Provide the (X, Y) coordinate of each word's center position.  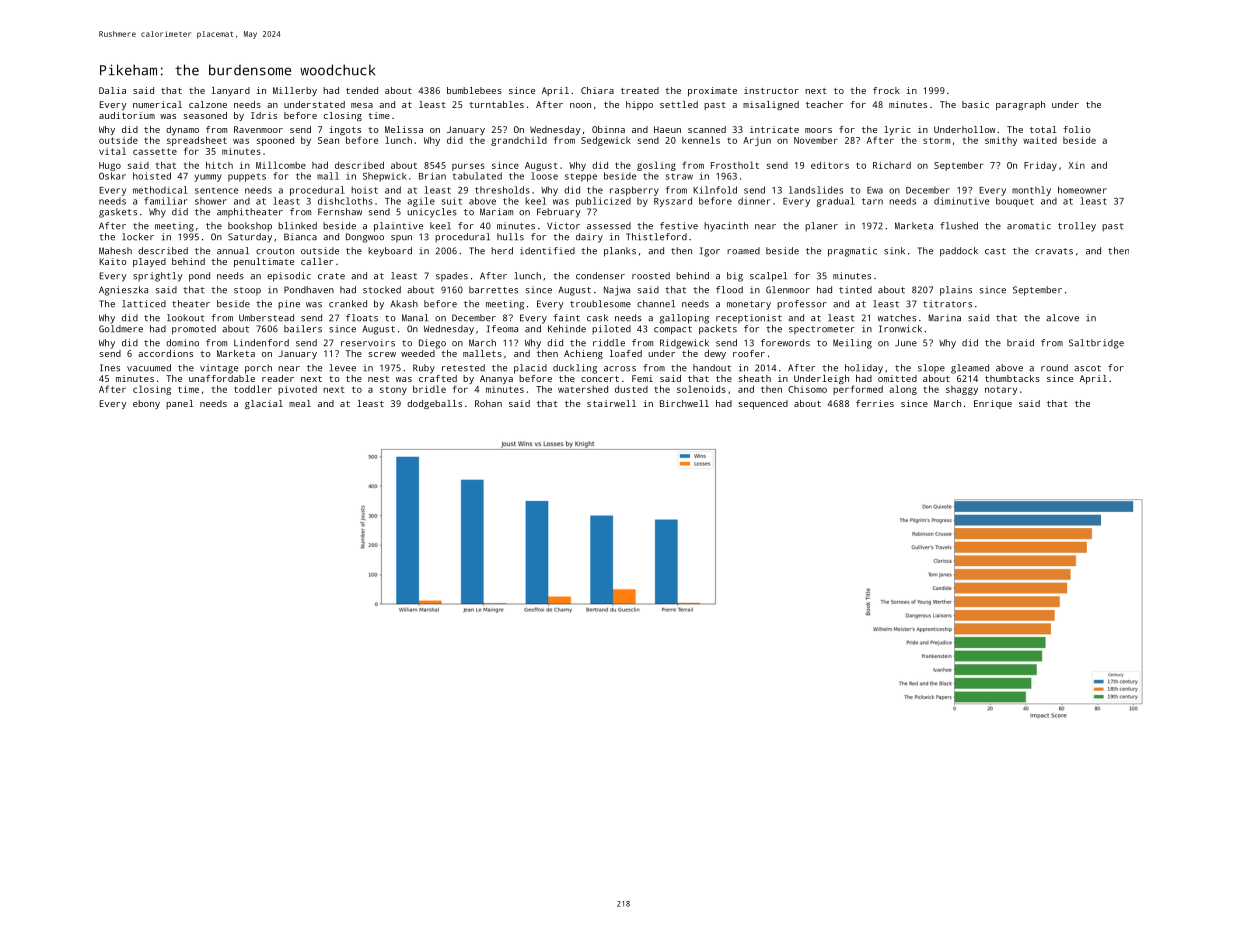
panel (179, 404)
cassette (155, 151)
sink (894, 251)
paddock (959, 252)
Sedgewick (606, 141)
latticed (144, 304)
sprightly (157, 277)
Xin (1077, 165)
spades (452, 277)
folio (1077, 129)
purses (468, 167)
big (735, 277)
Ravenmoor (258, 129)
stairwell (611, 403)
